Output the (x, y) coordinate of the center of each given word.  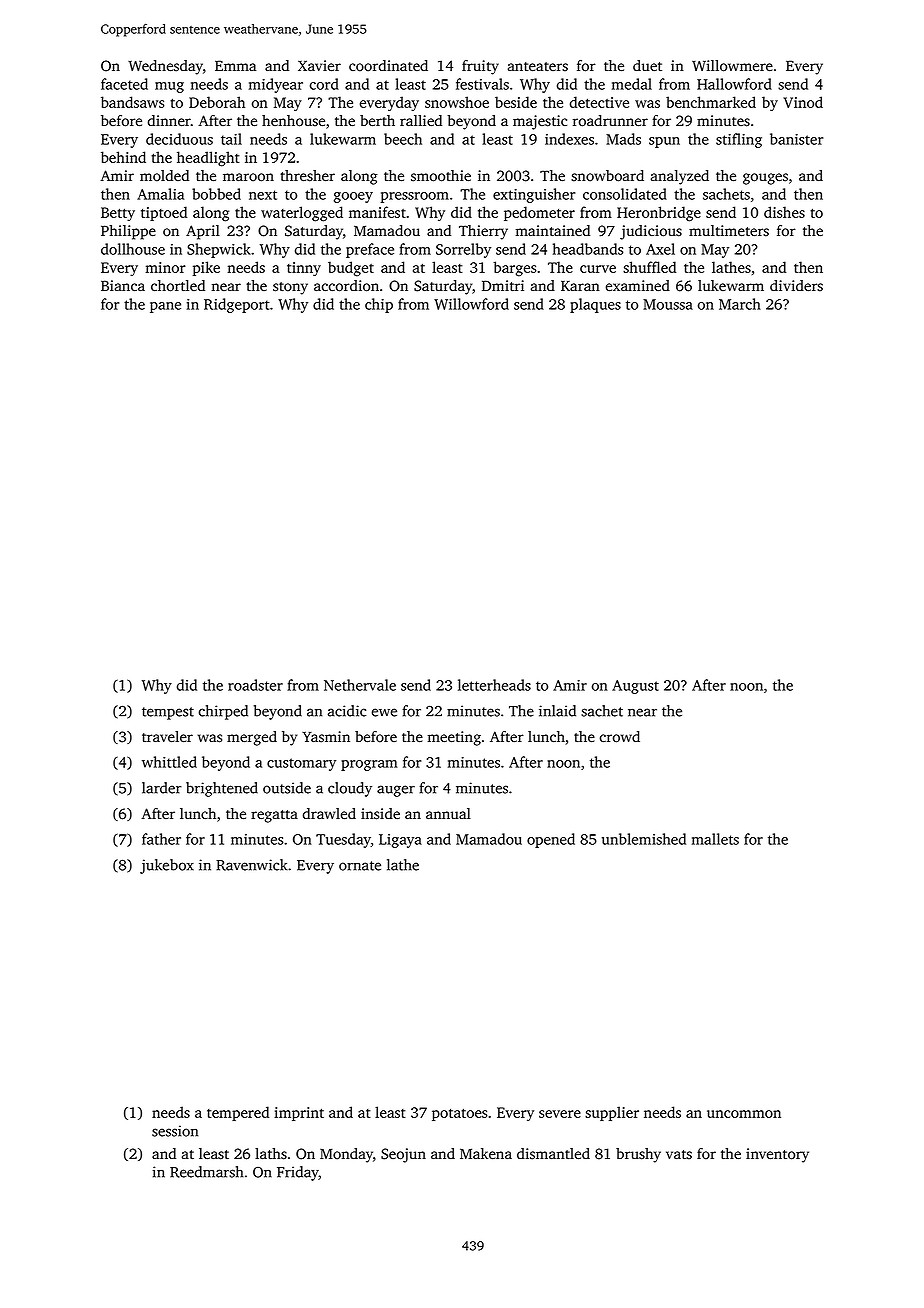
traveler (167, 737)
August (635, 687)
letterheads (494, 685)
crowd (620, 737)
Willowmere (732, 66)
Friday (298, 1173)
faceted (124, 84)
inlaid (557, 711)
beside (516, 102)
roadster (255, 685)
